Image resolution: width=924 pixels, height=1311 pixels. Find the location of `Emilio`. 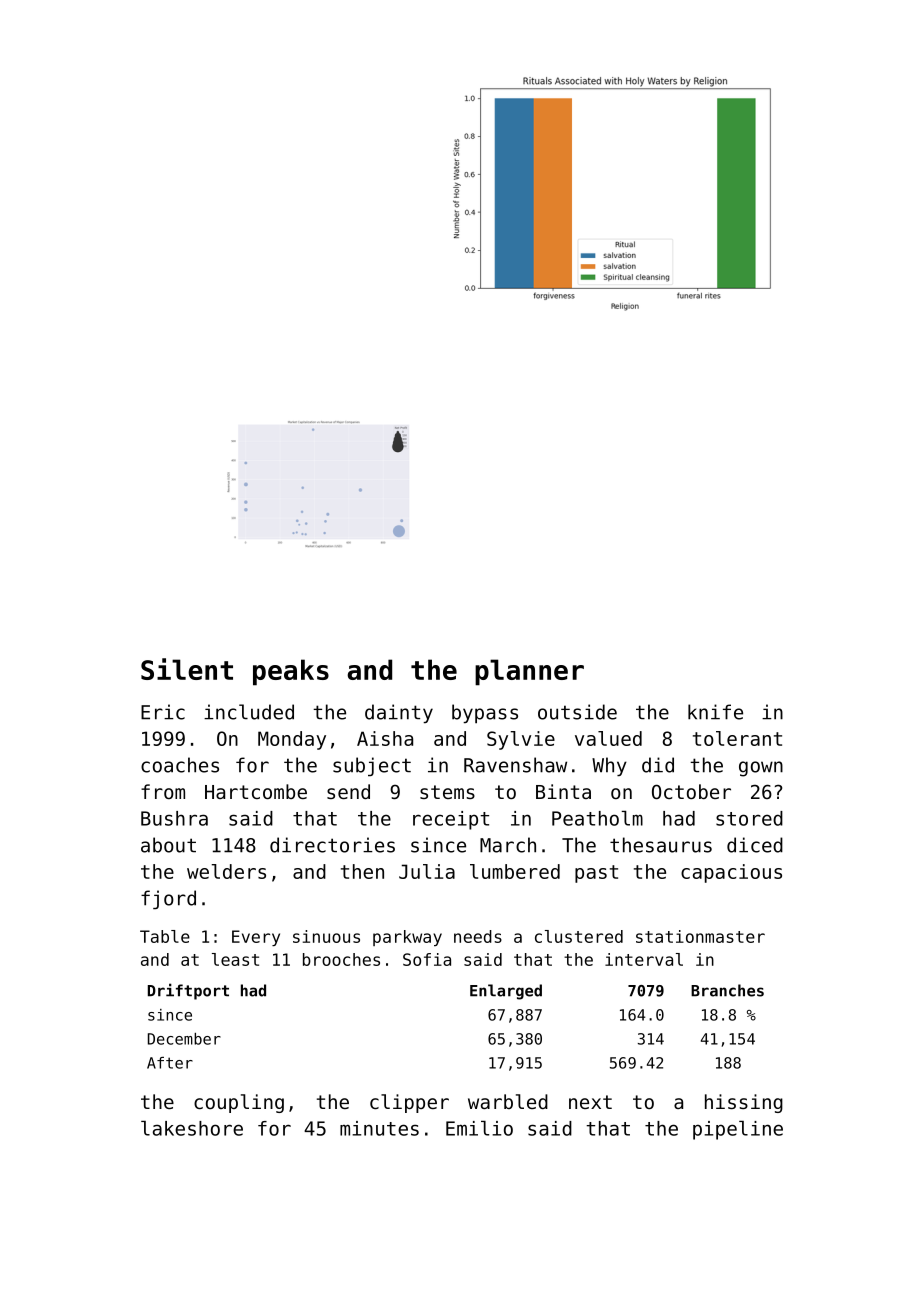

Emilio is located at coordinates (479, 1128).
